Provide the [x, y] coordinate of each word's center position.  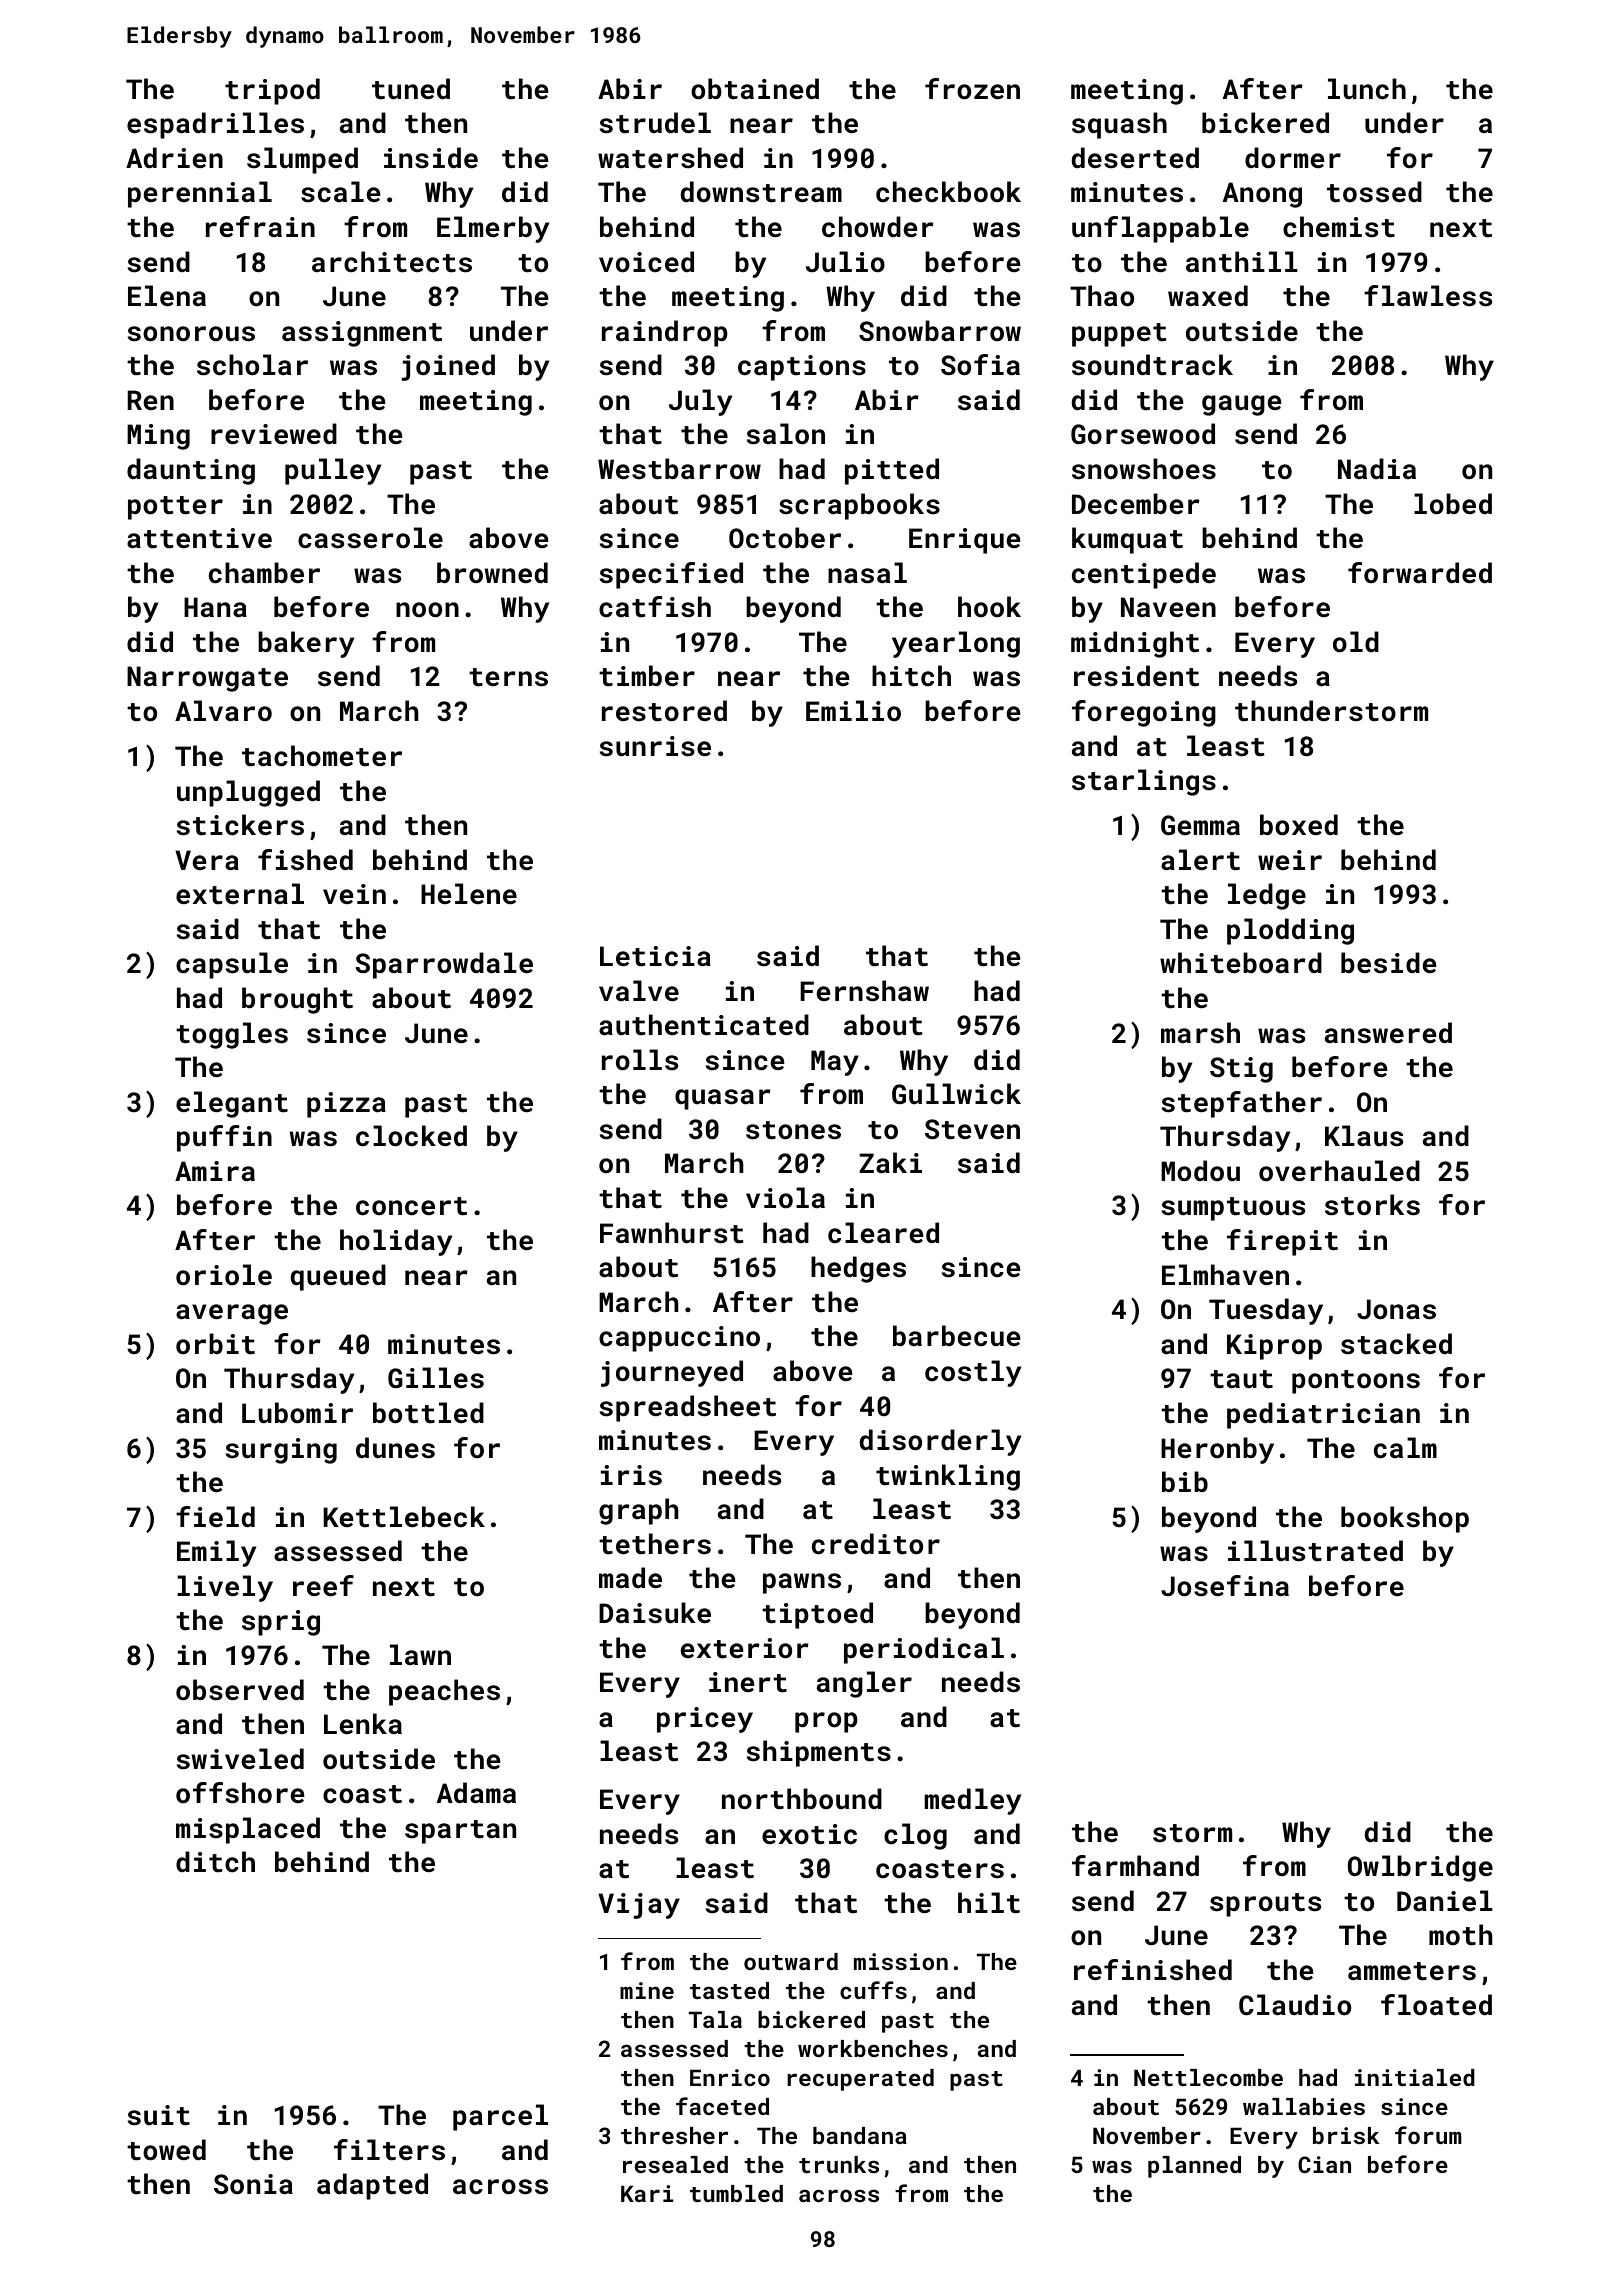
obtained [755, 89]
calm [1405, 1448]
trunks [839, 2164]
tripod [272, 91]
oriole [224, 1274]
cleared [883, 1232]
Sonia [253, 2184]
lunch [1367, 89]
